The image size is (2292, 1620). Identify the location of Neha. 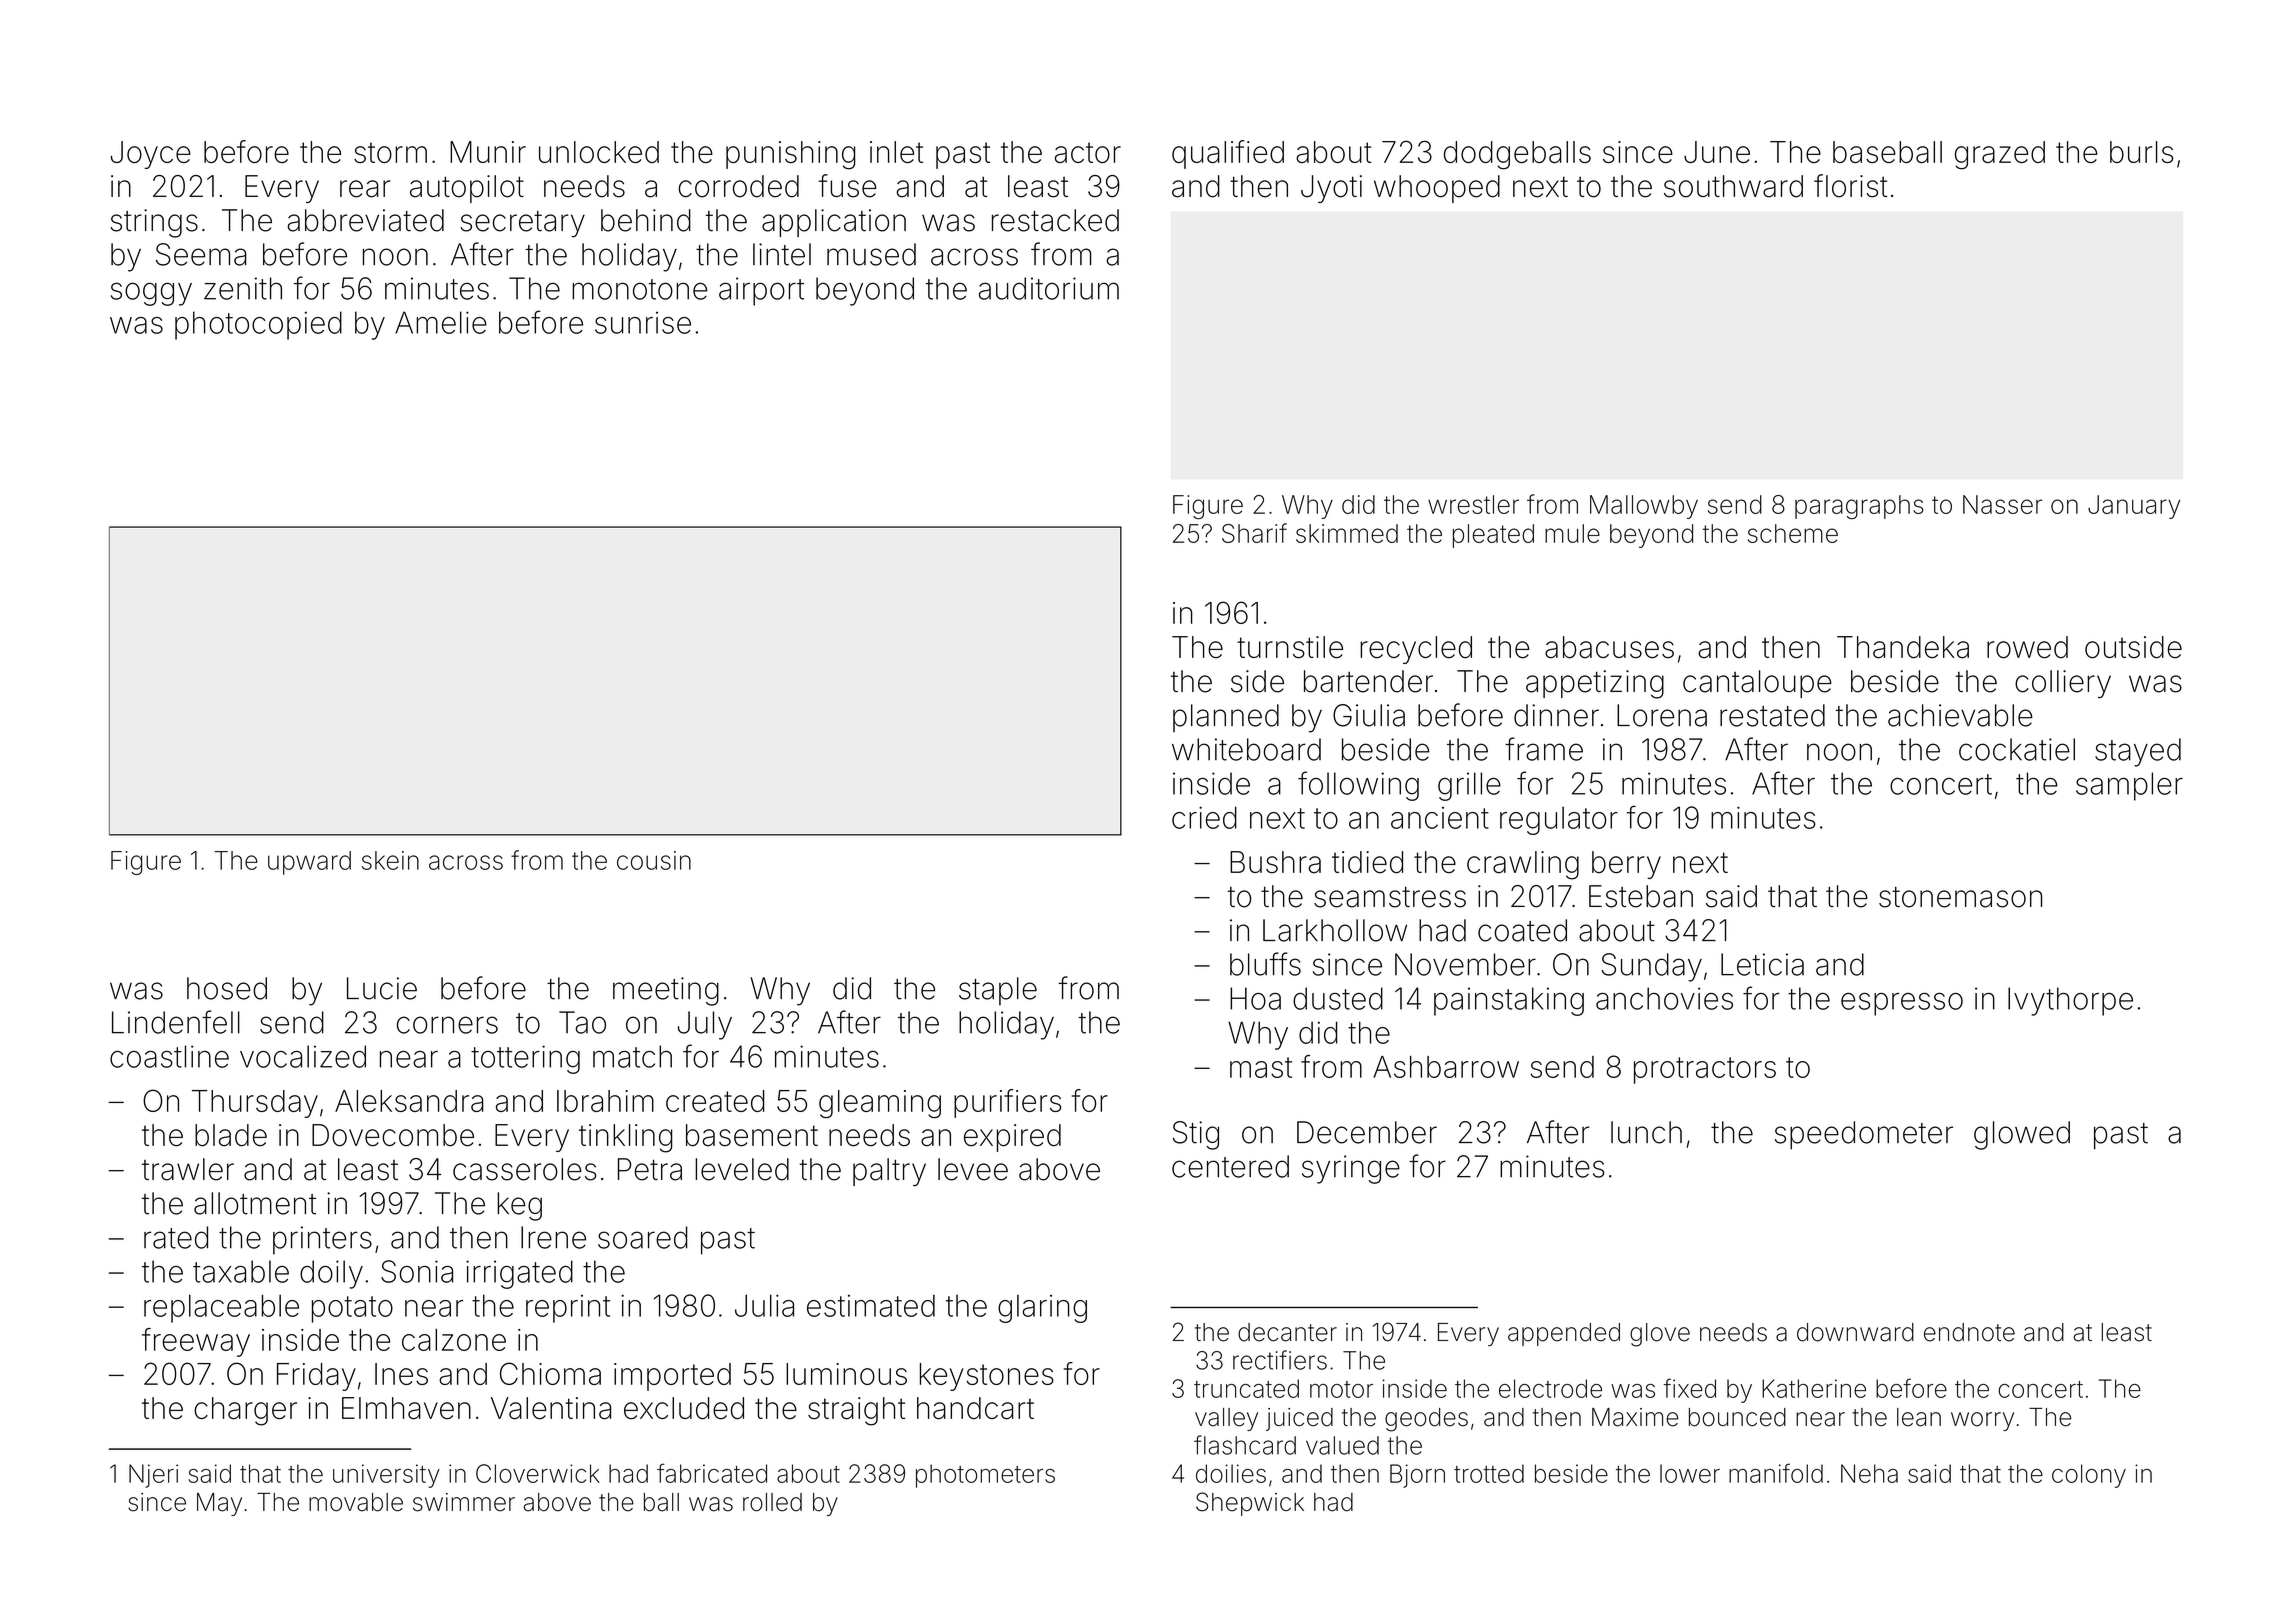
(1869, 1473).
